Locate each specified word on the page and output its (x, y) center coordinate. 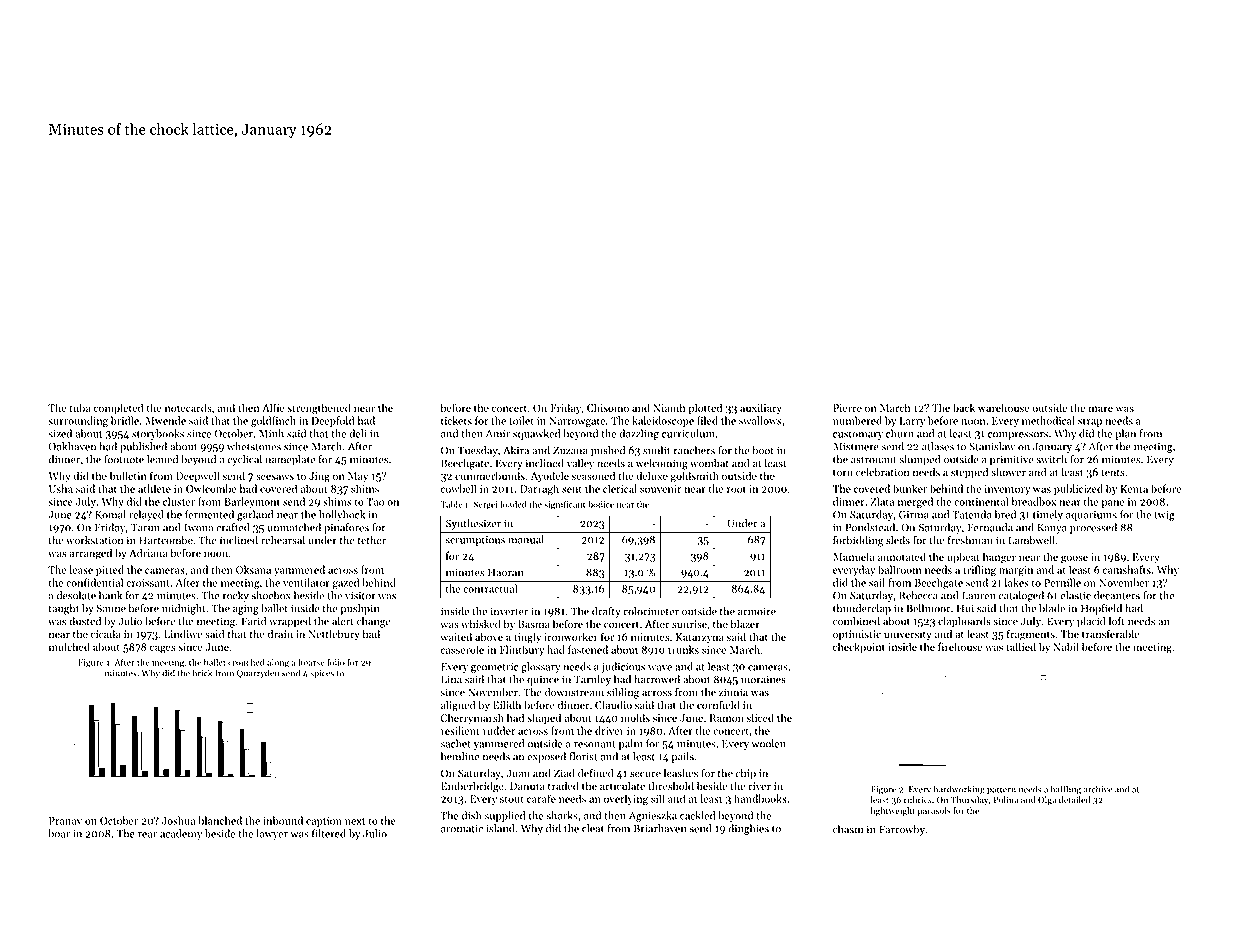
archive (1098, 789)
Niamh (669, 407)
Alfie (273, 407)
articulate (622, 785)
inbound (283, 820)
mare (1101, 409)
